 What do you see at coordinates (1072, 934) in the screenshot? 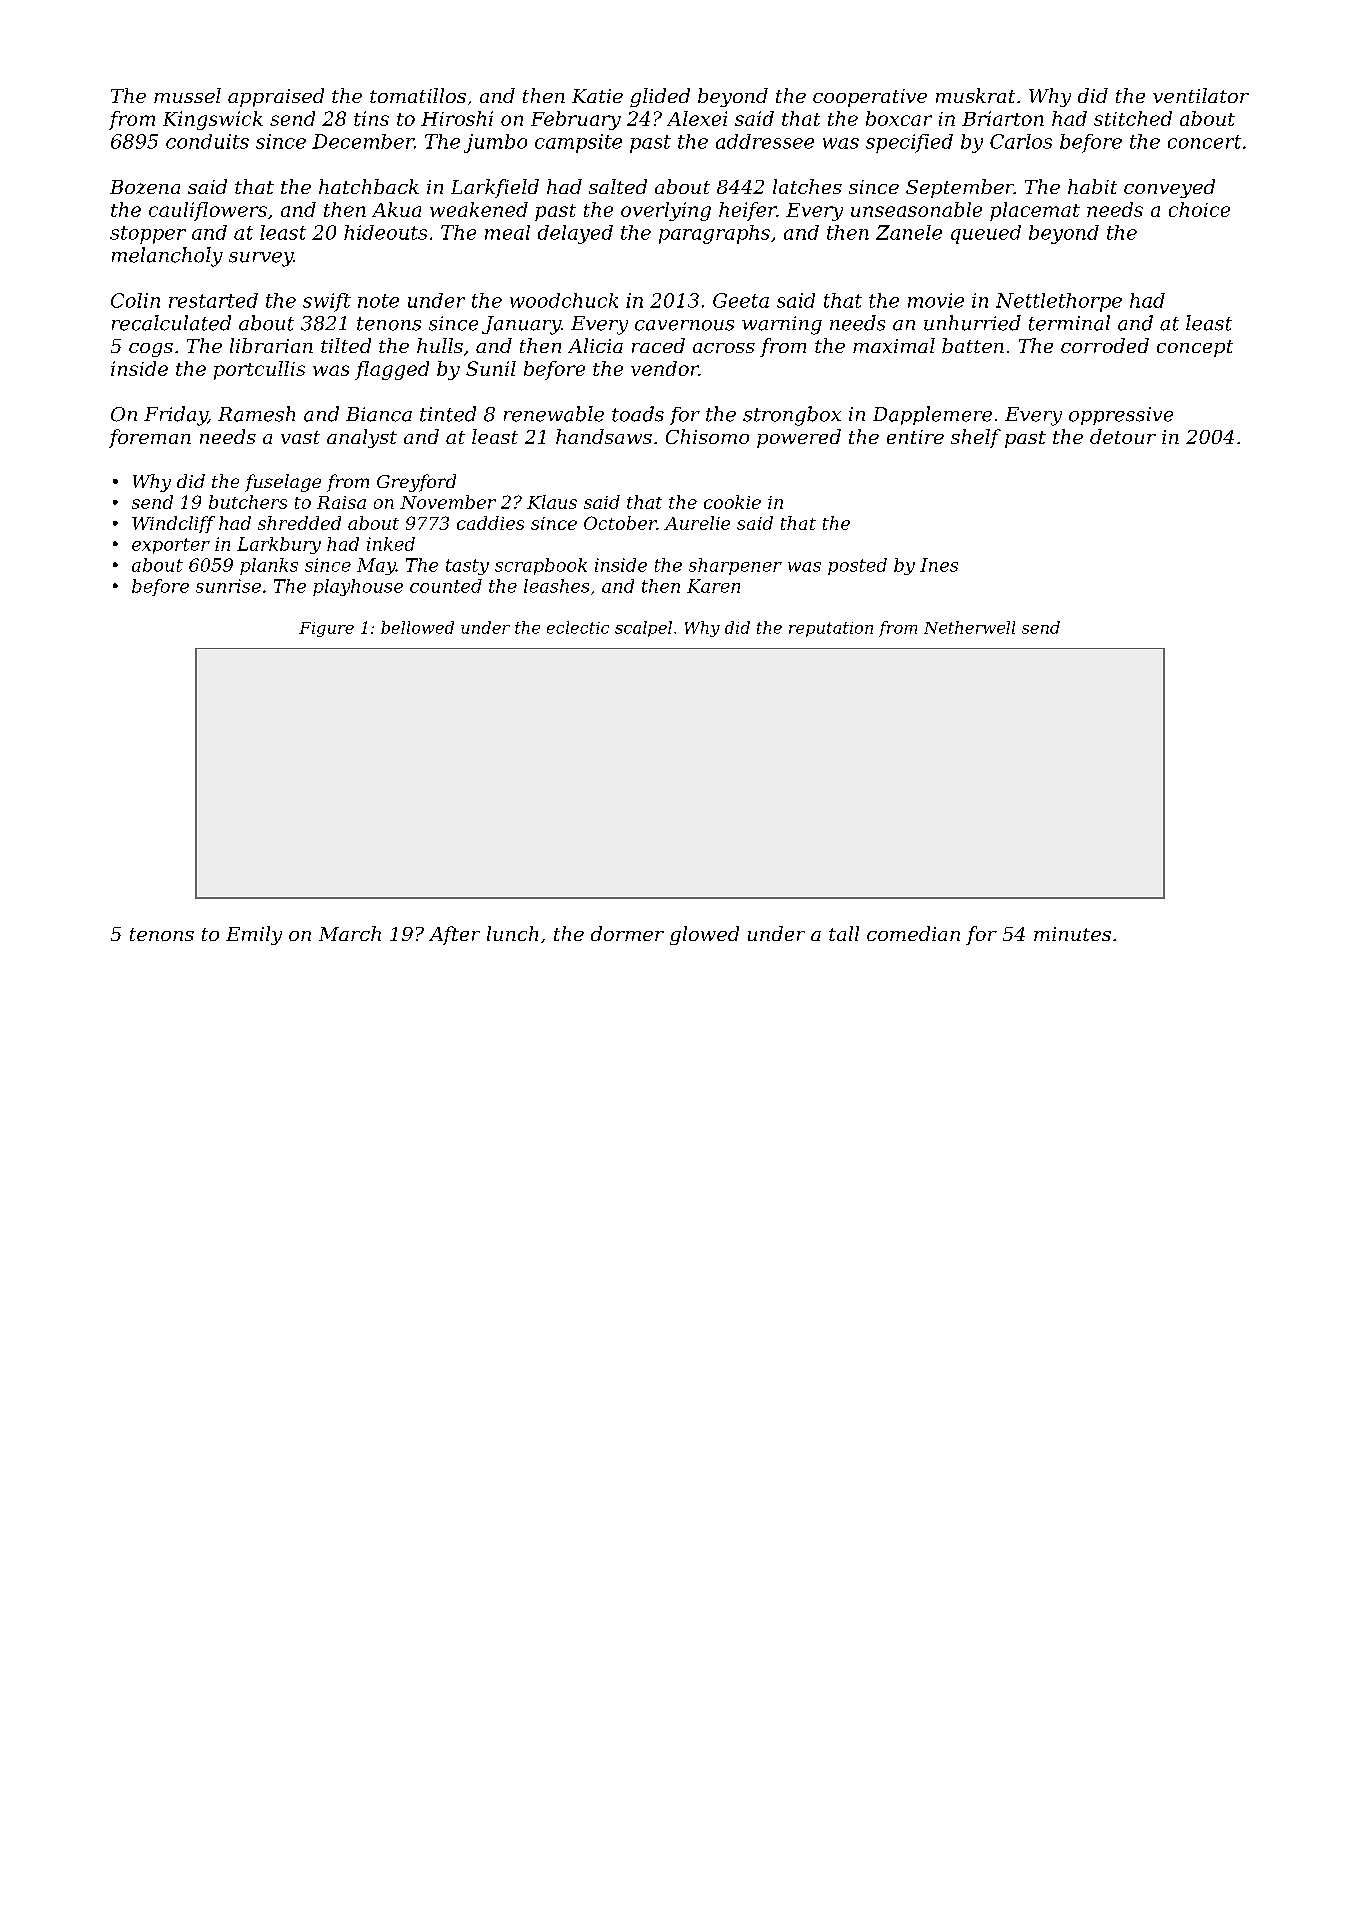
I see `minutes` at bounding box center [1072, 934].
